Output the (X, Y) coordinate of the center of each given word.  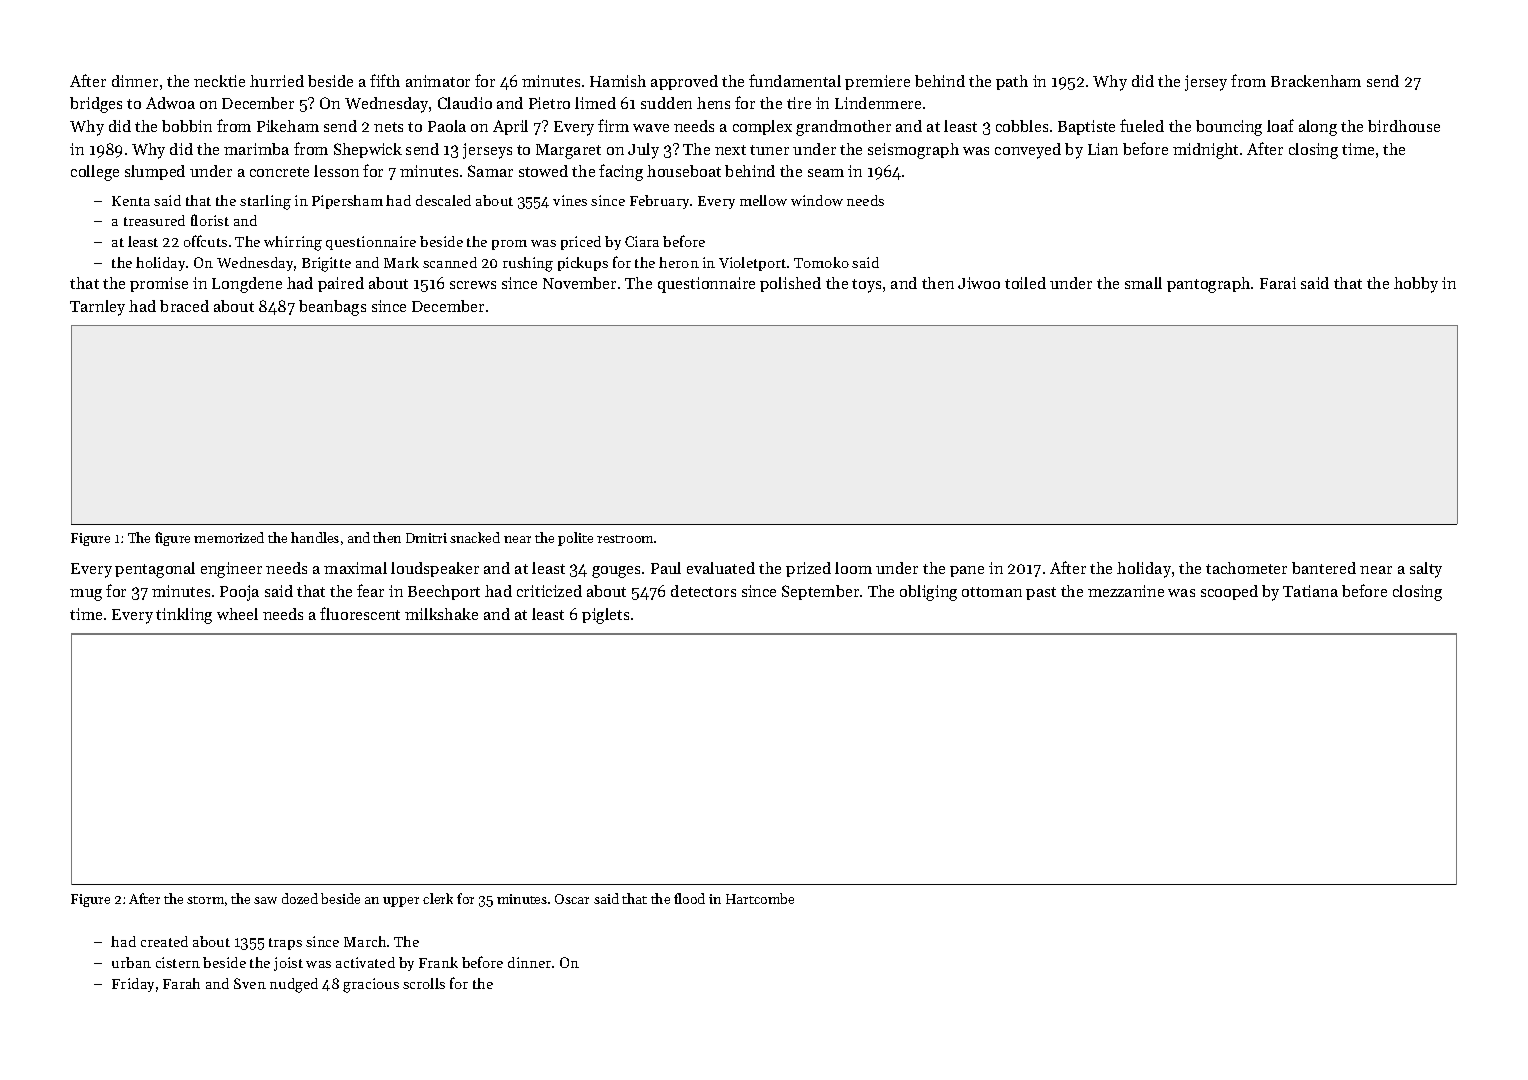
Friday (133, 985)
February (659, 202)
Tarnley (97, 308)
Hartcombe (760, 898)
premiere (877, 82)
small (1143, 283)
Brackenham (1316, 81)
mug (86, 595)
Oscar (572, 899)
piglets (605, 616)
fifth (385, 80)
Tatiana (1310, 591)
